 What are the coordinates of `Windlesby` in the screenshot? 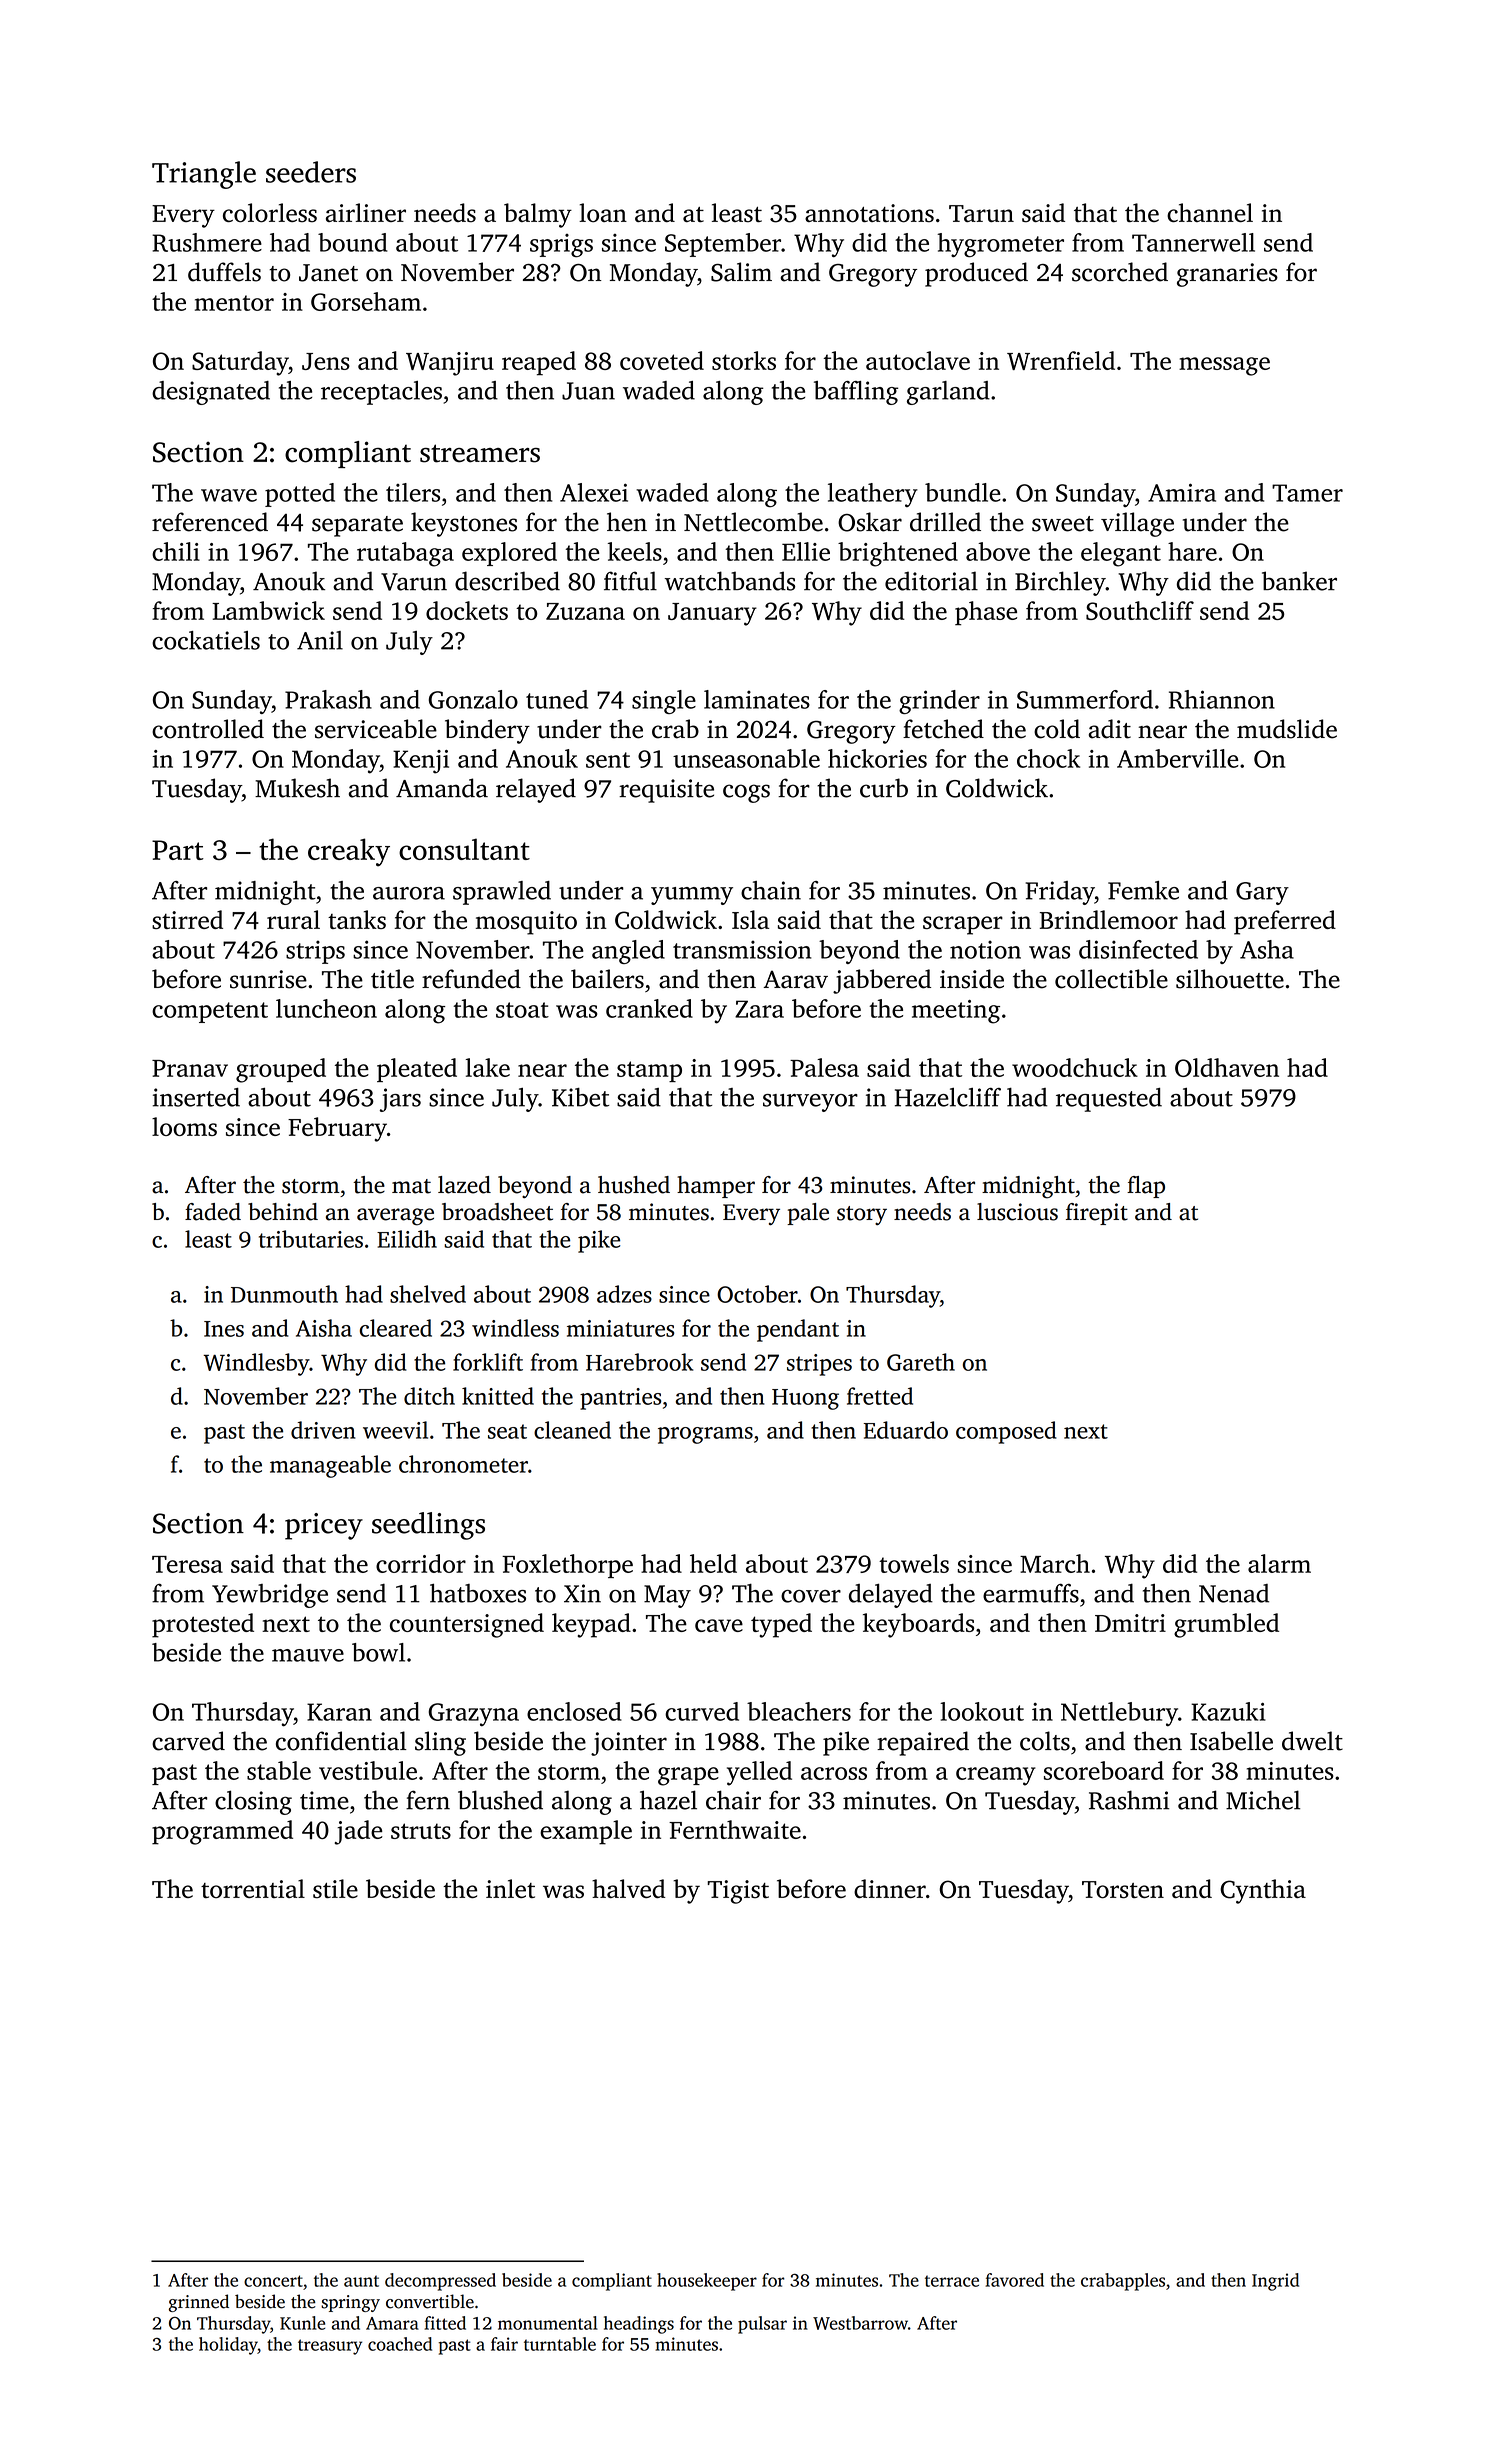 It's located at (256, 1364).
